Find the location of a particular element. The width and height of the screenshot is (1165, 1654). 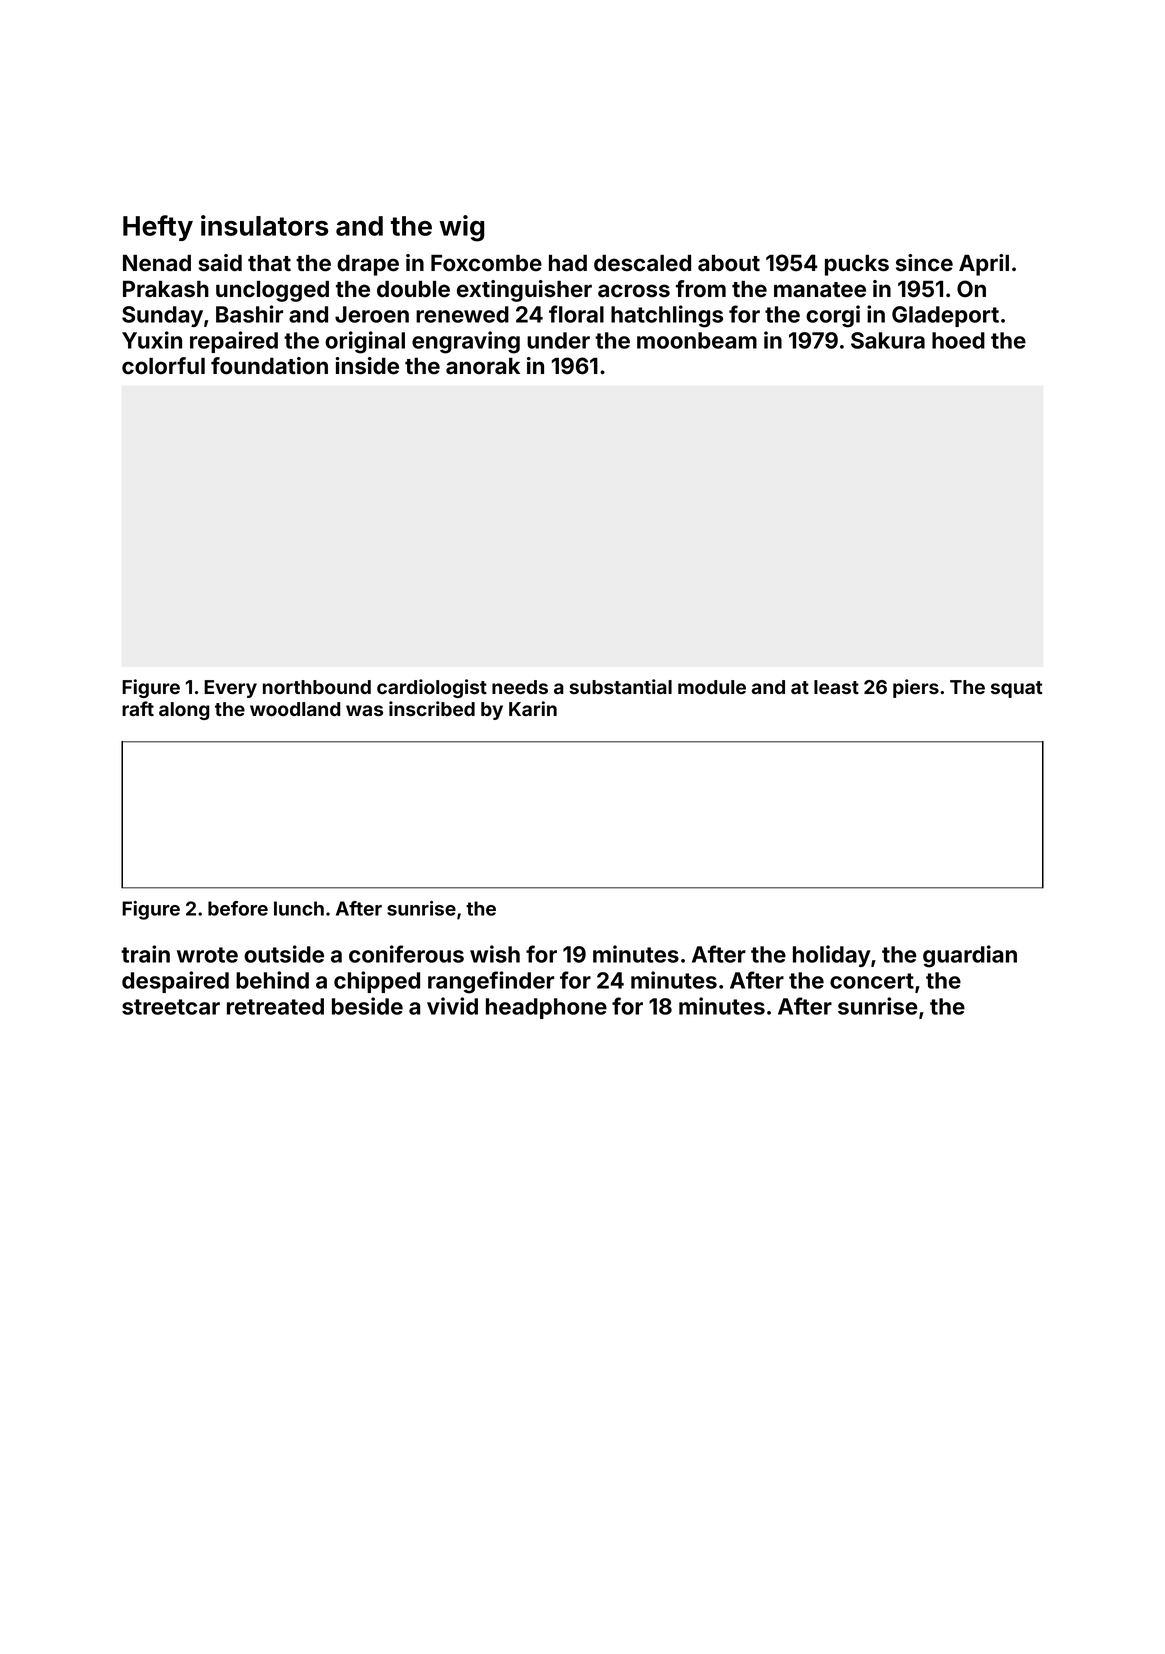

moonbeam is located at coordinates (697, 340).
